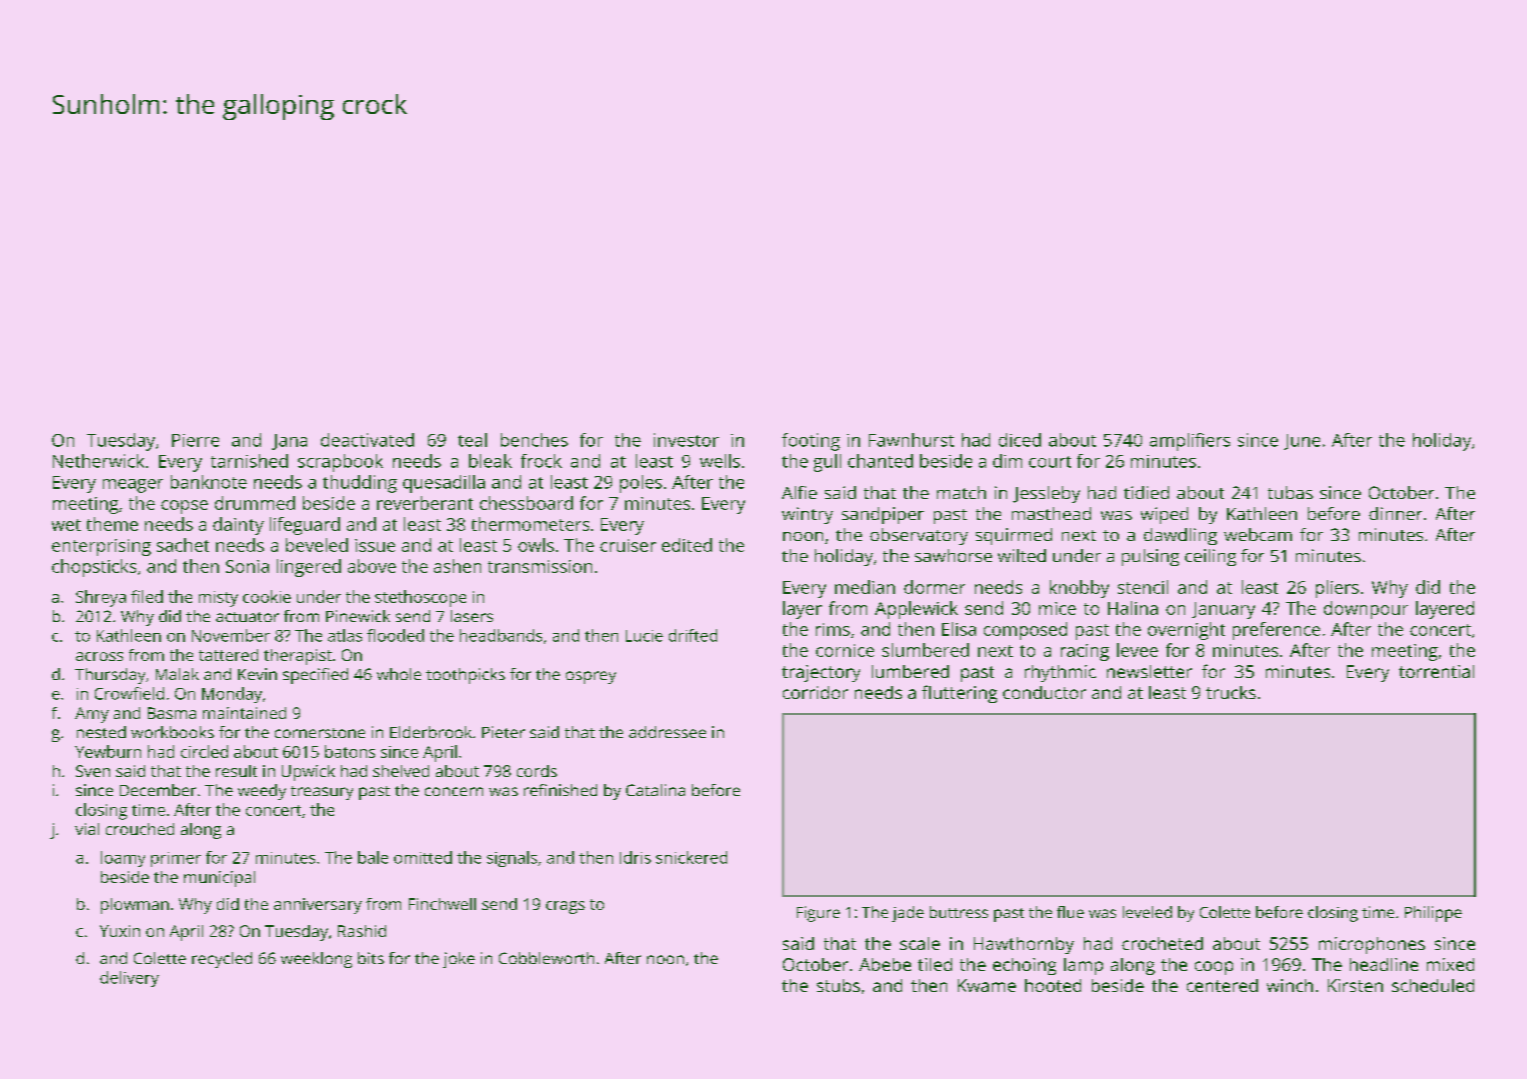 The image size is (1527, 1079). I want to click on addressee, so click(667, 732).
